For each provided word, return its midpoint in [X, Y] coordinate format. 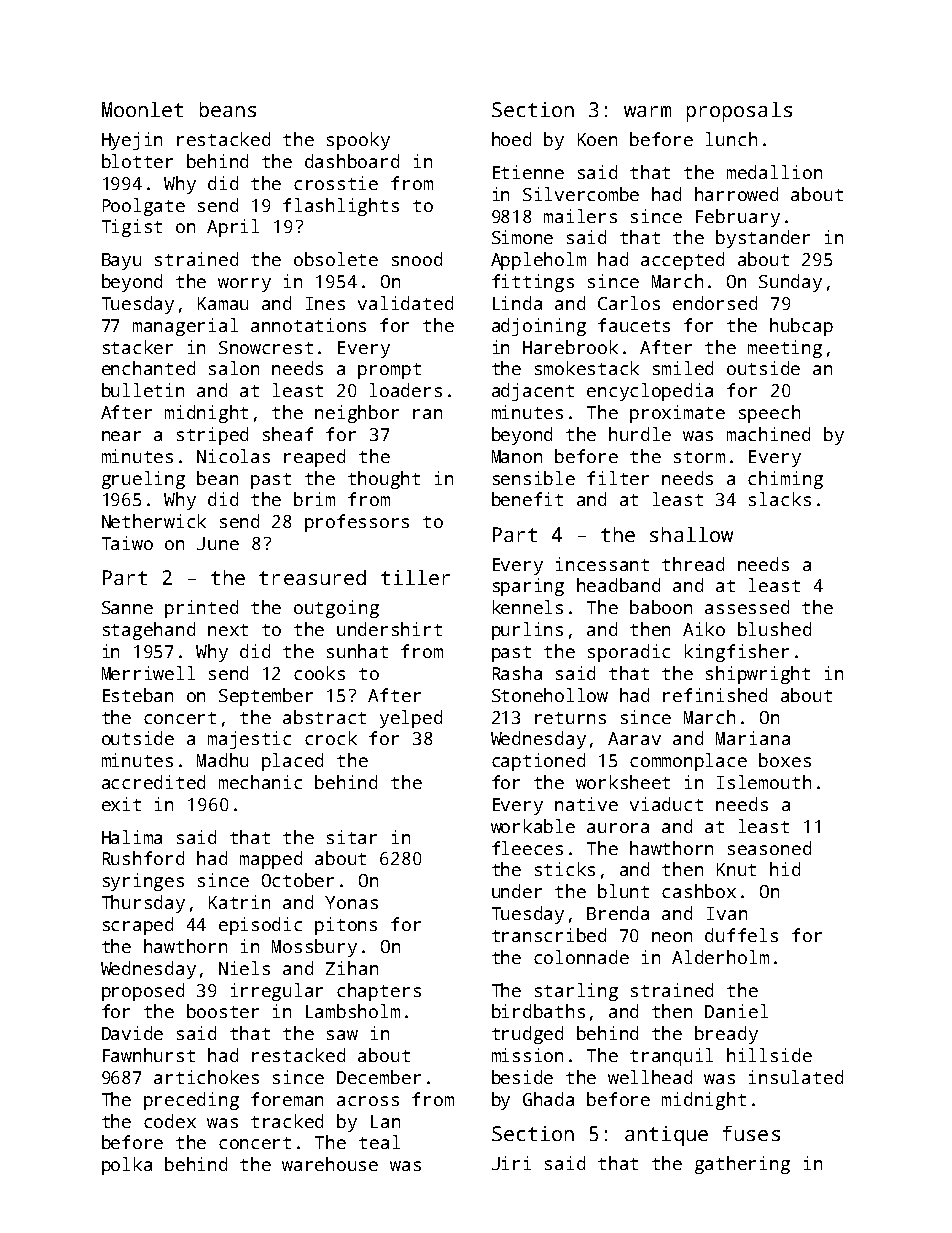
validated [405, 303]
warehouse [330, 1164]
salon [234, 368]
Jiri [511, 1163]
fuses [751, 1133]
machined [768, 434]
